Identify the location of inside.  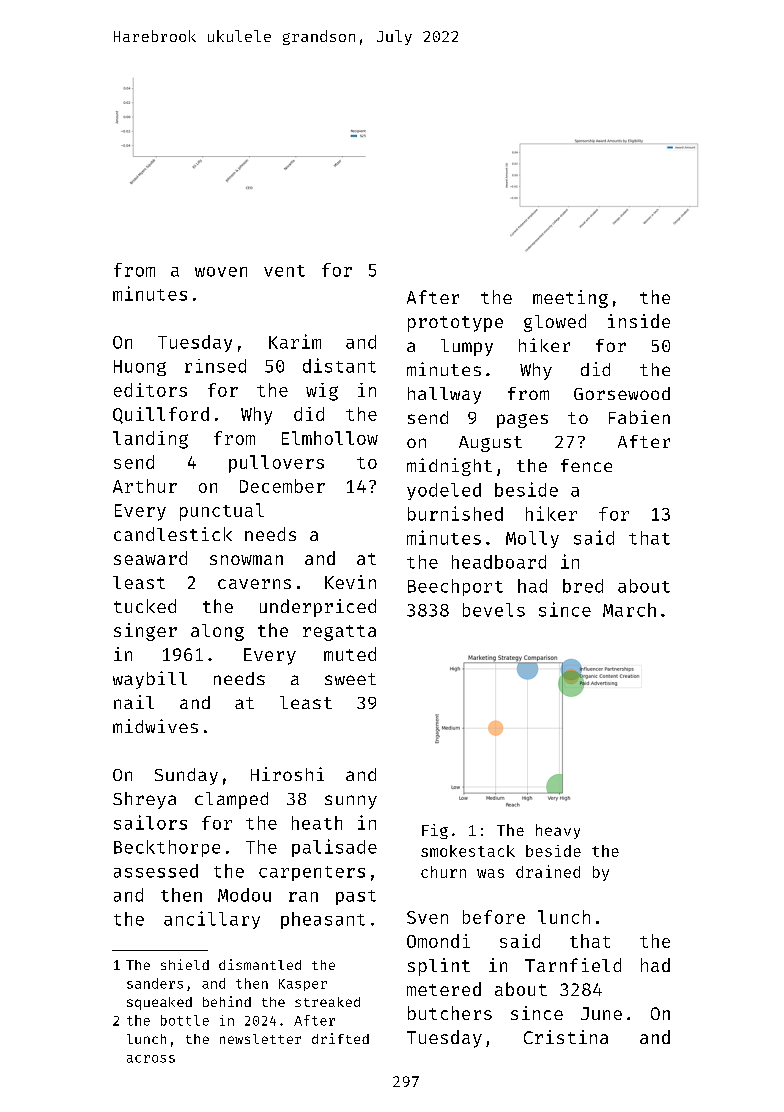
(639, 321).
